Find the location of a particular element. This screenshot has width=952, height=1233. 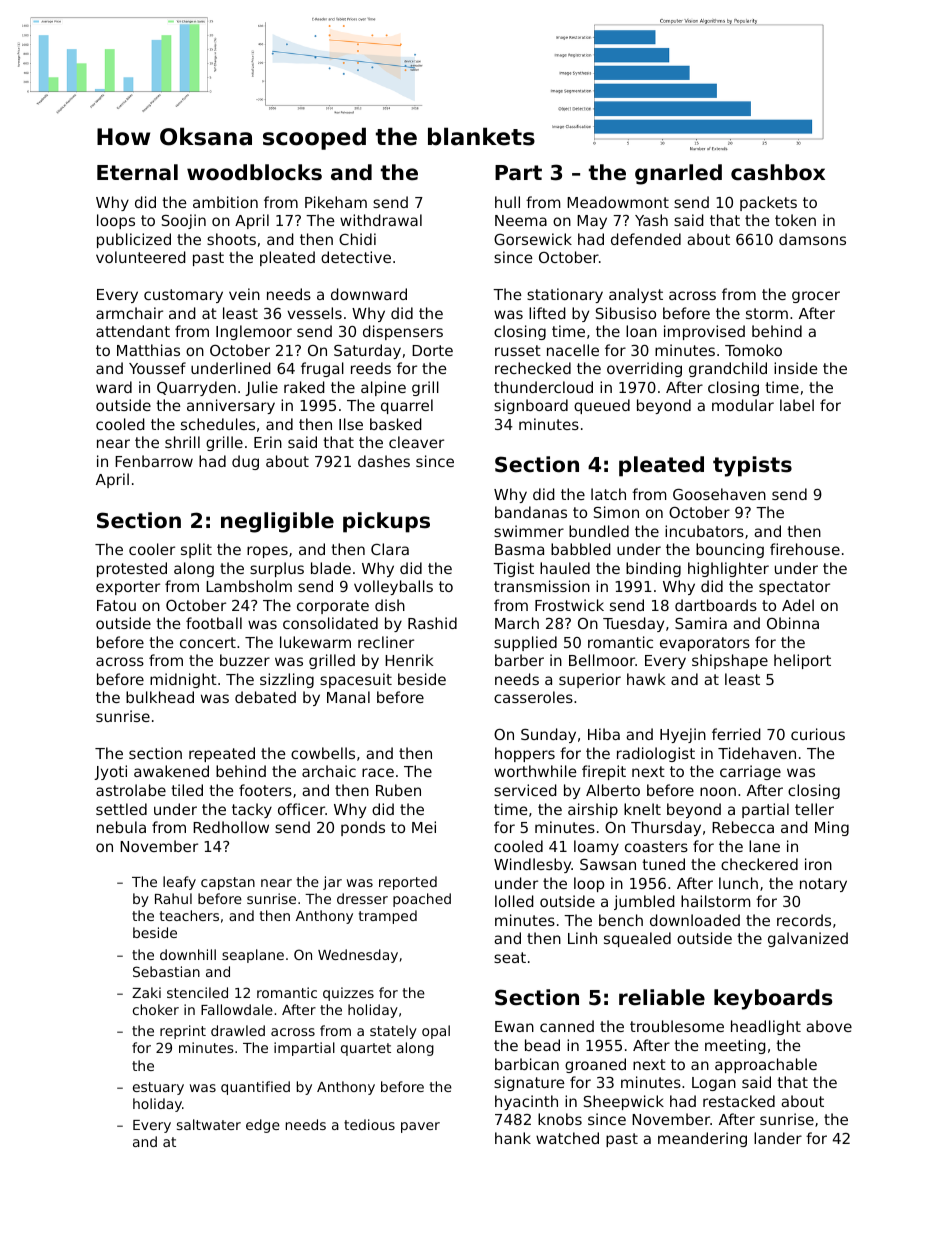

Meadowmont is located at coordinates (618, 202).
